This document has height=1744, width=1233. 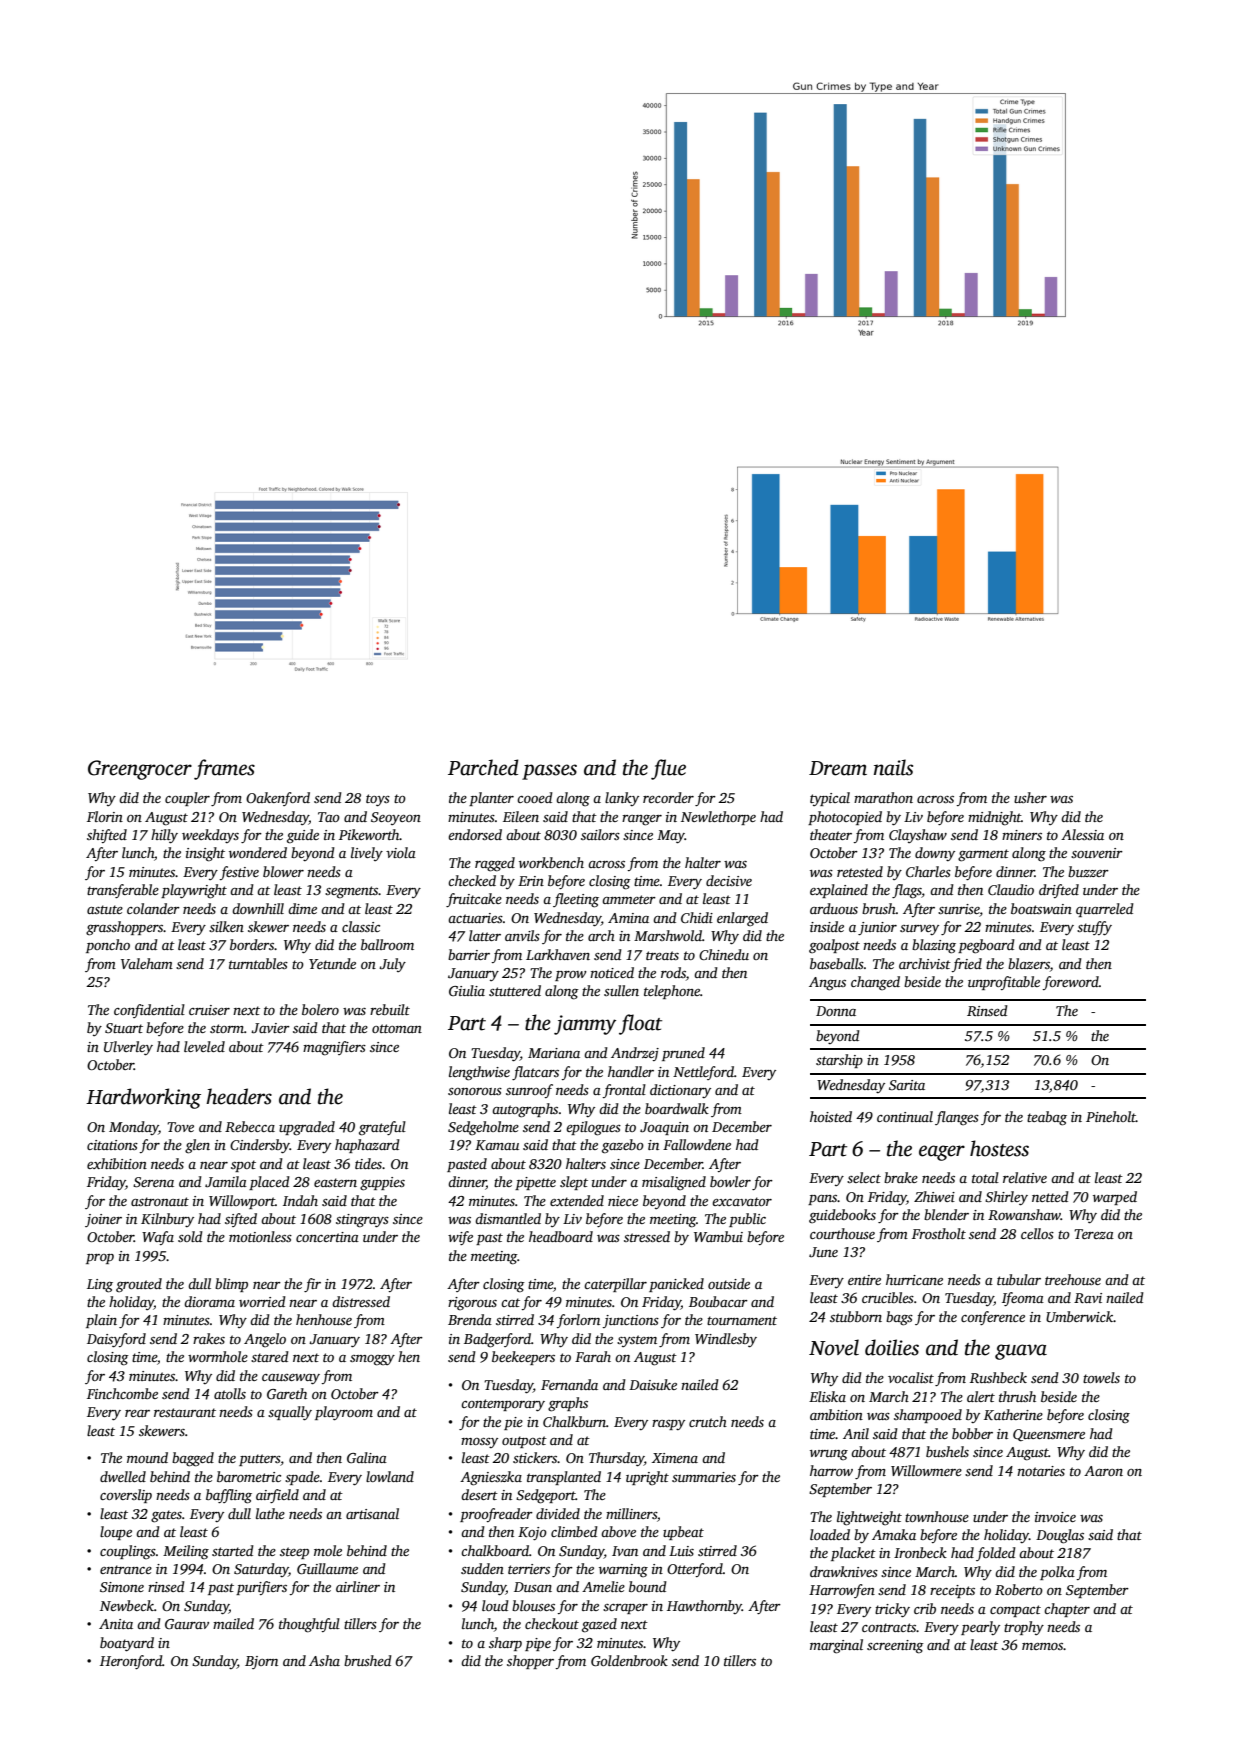 I want to click on silken, so click(x=226, y=926).
